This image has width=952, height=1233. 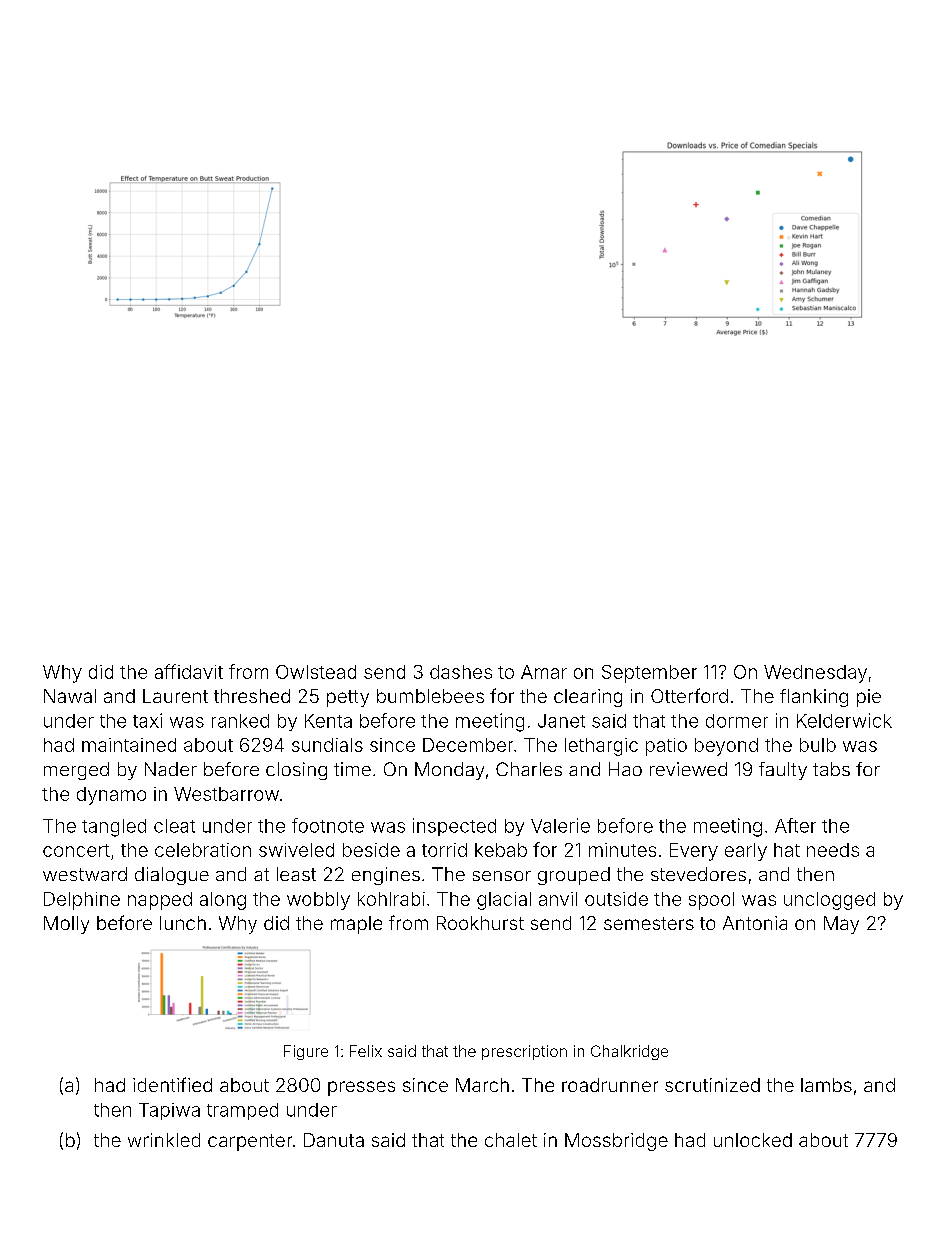 I want to click on Valerie, so click(x=560, y=825).
